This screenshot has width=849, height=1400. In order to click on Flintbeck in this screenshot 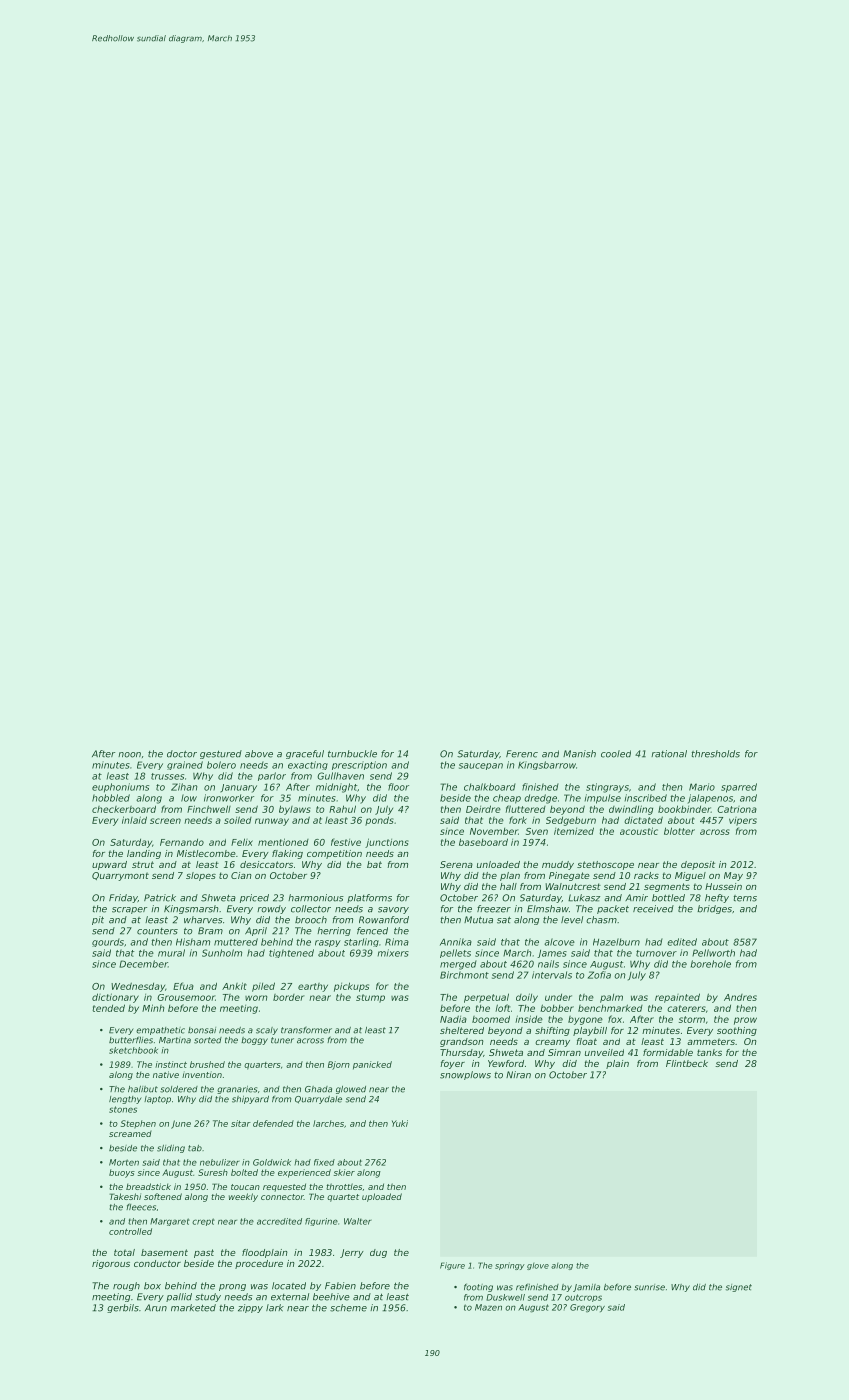, I will do `click(687, 1063)`.
